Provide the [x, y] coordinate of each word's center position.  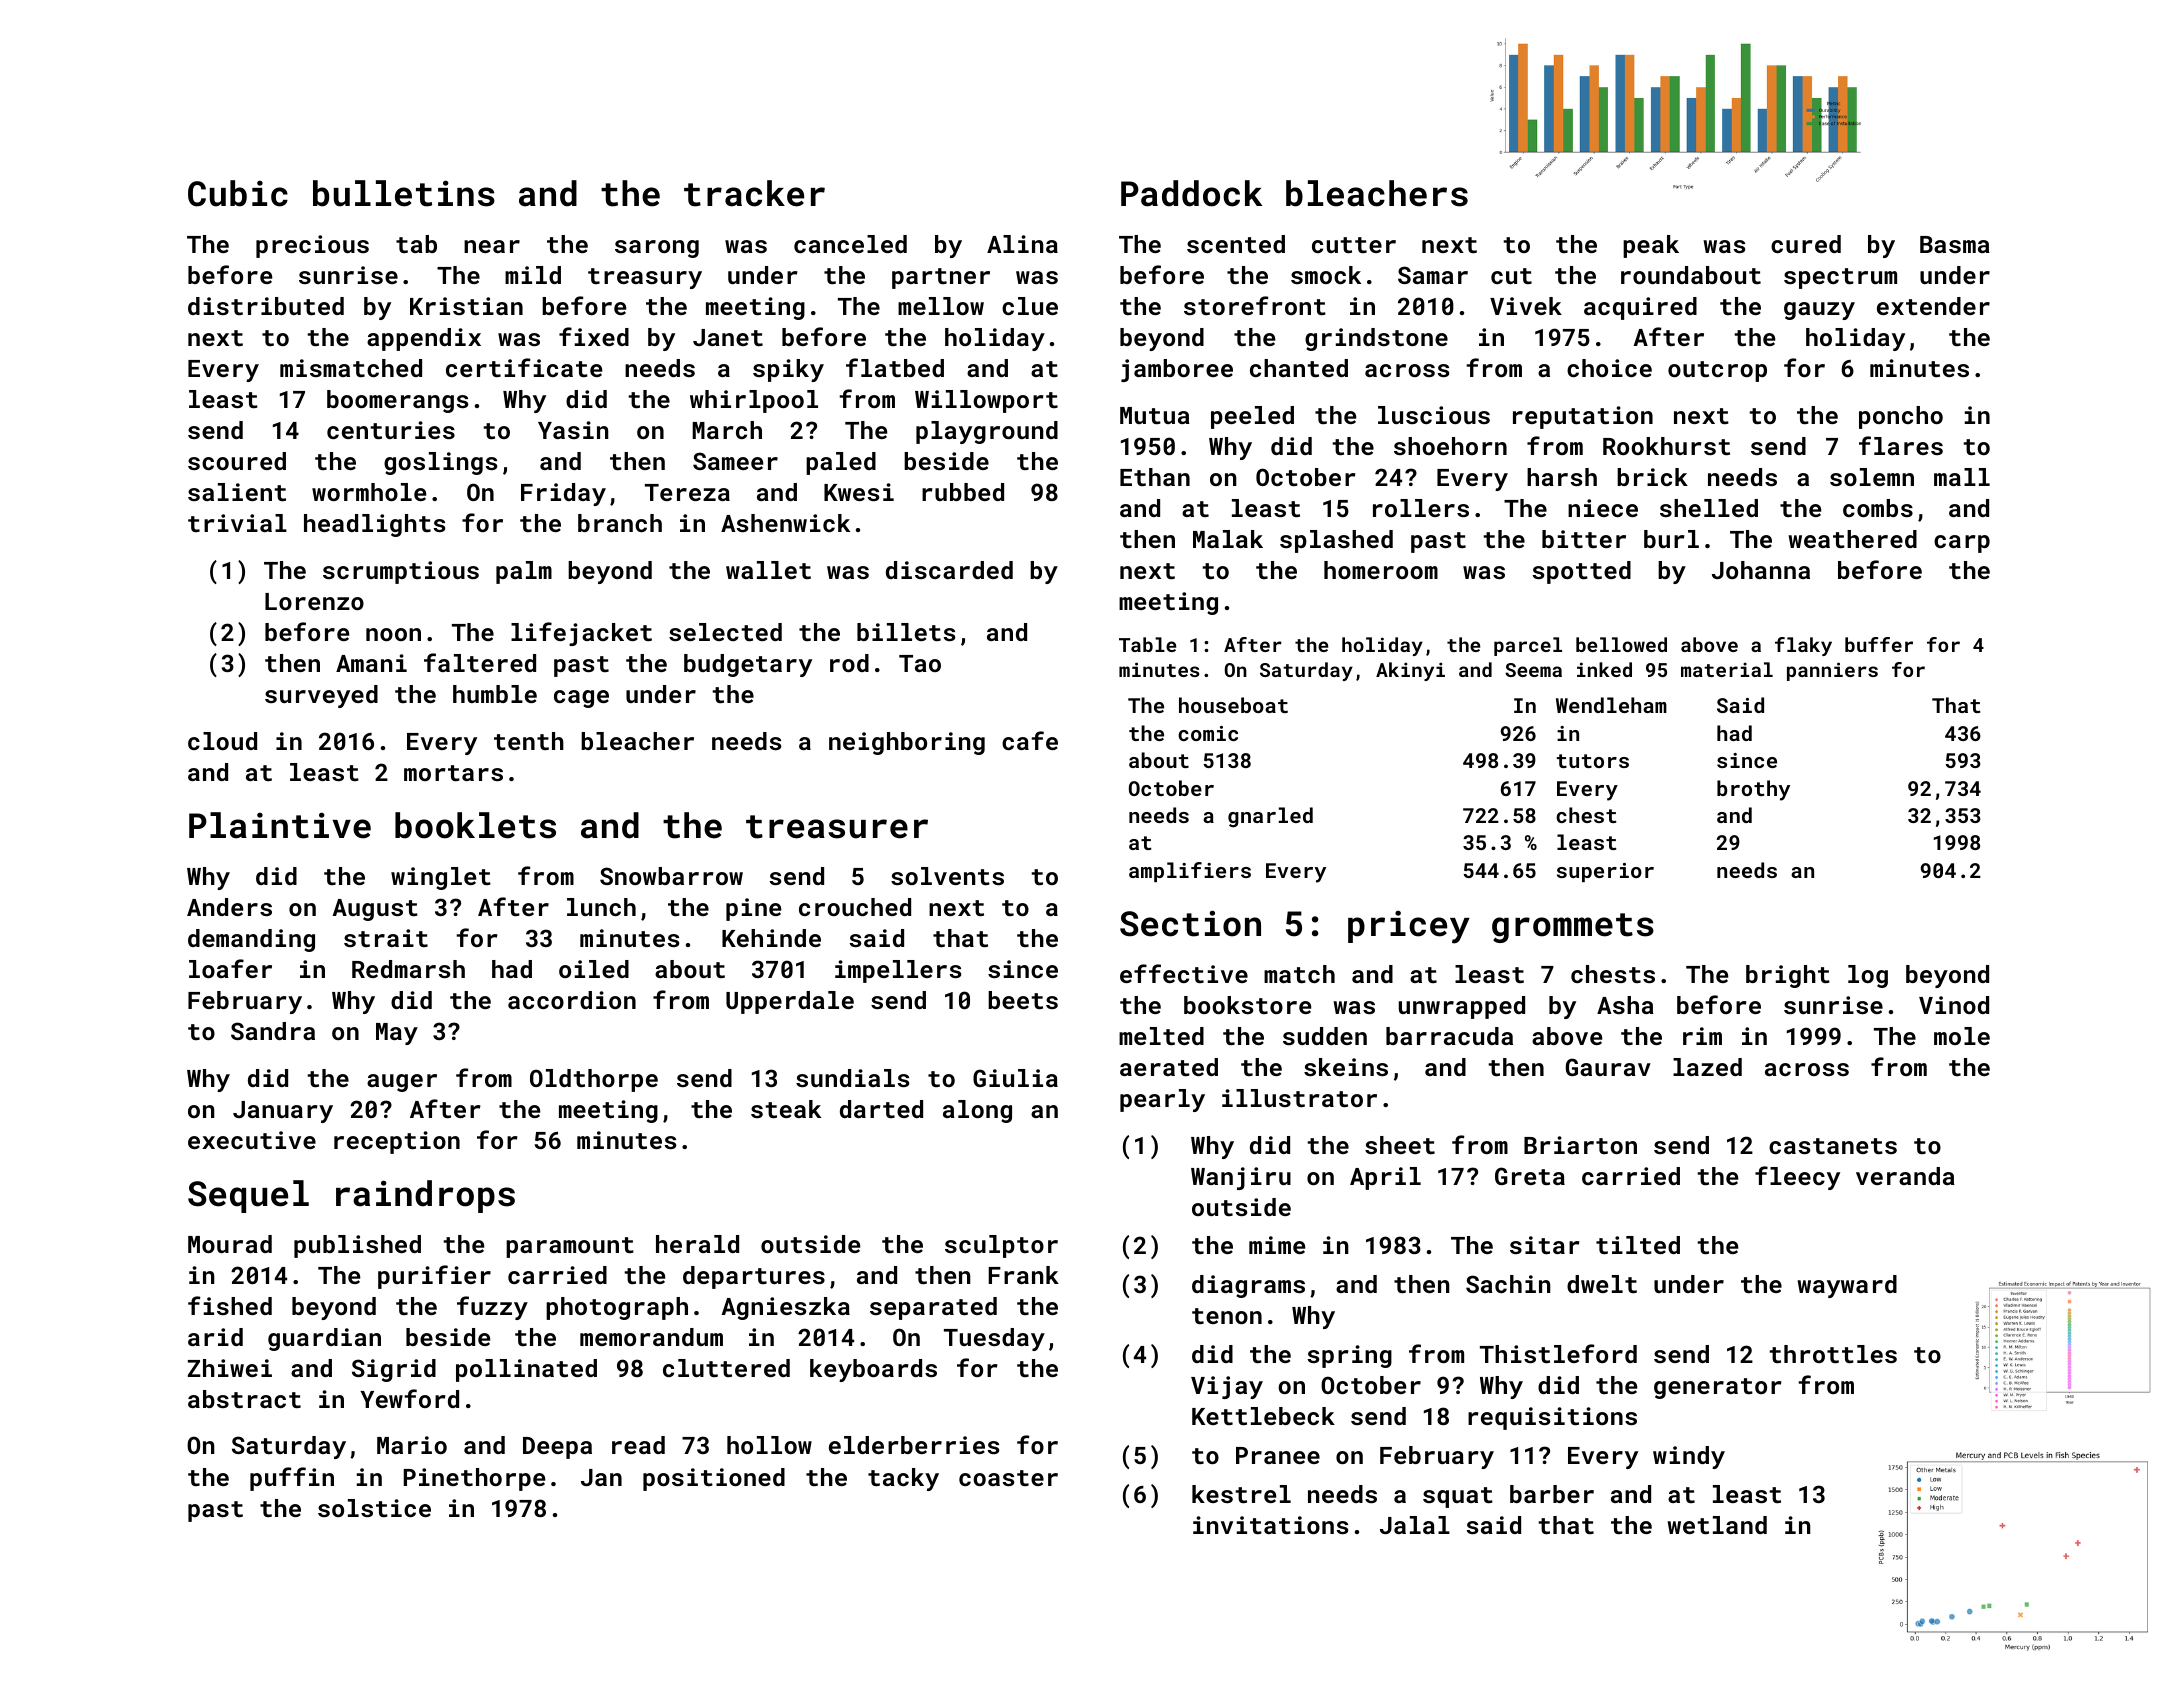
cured [1806, 244]
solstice [374, 1508]
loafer [230, 968]
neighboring [907, 743]
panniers [1832, 671]
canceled [850, 244]
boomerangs [397, 401]
